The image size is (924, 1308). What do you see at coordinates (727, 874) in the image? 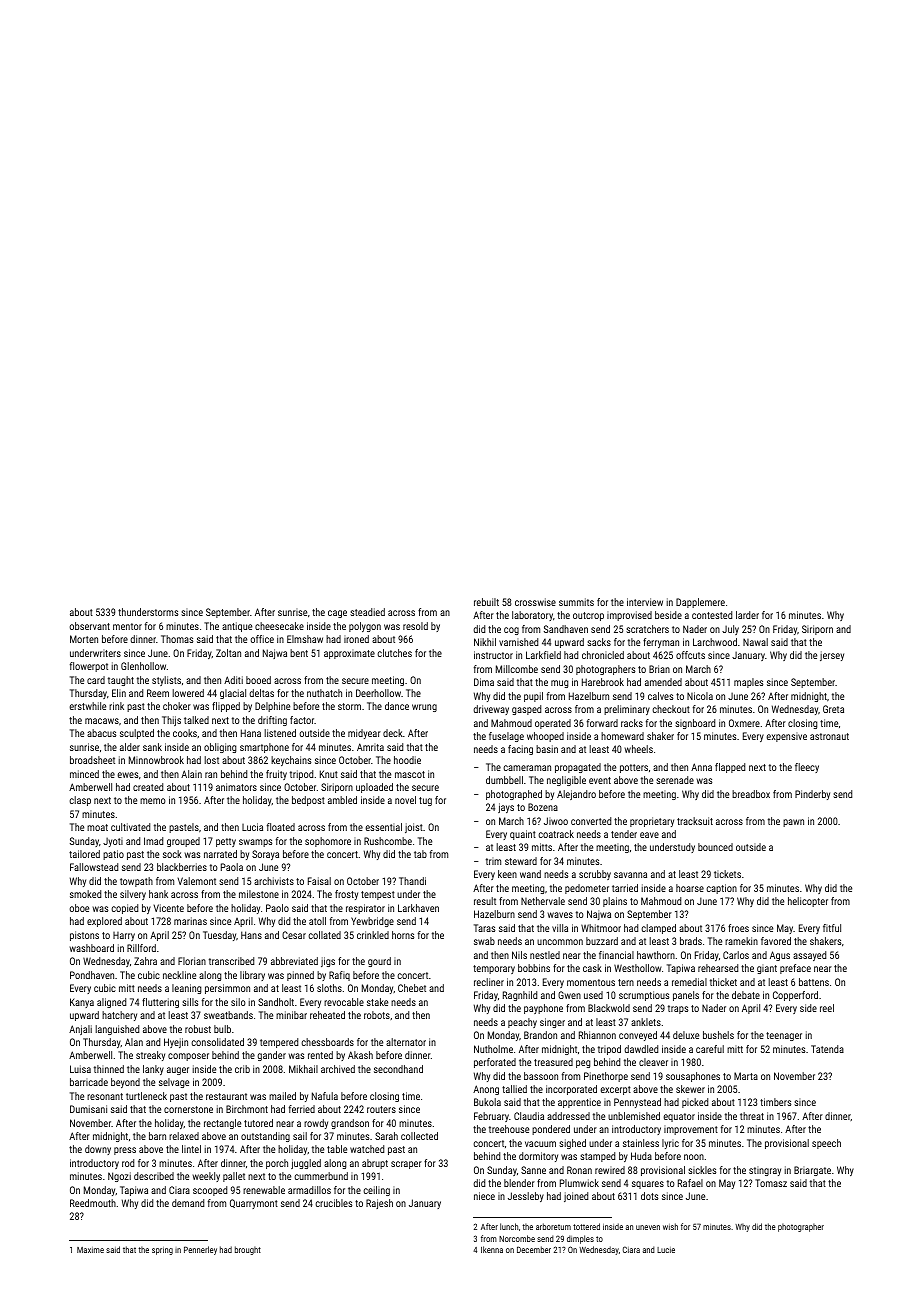
I see `tickets` at bounding box center [727, 874].
